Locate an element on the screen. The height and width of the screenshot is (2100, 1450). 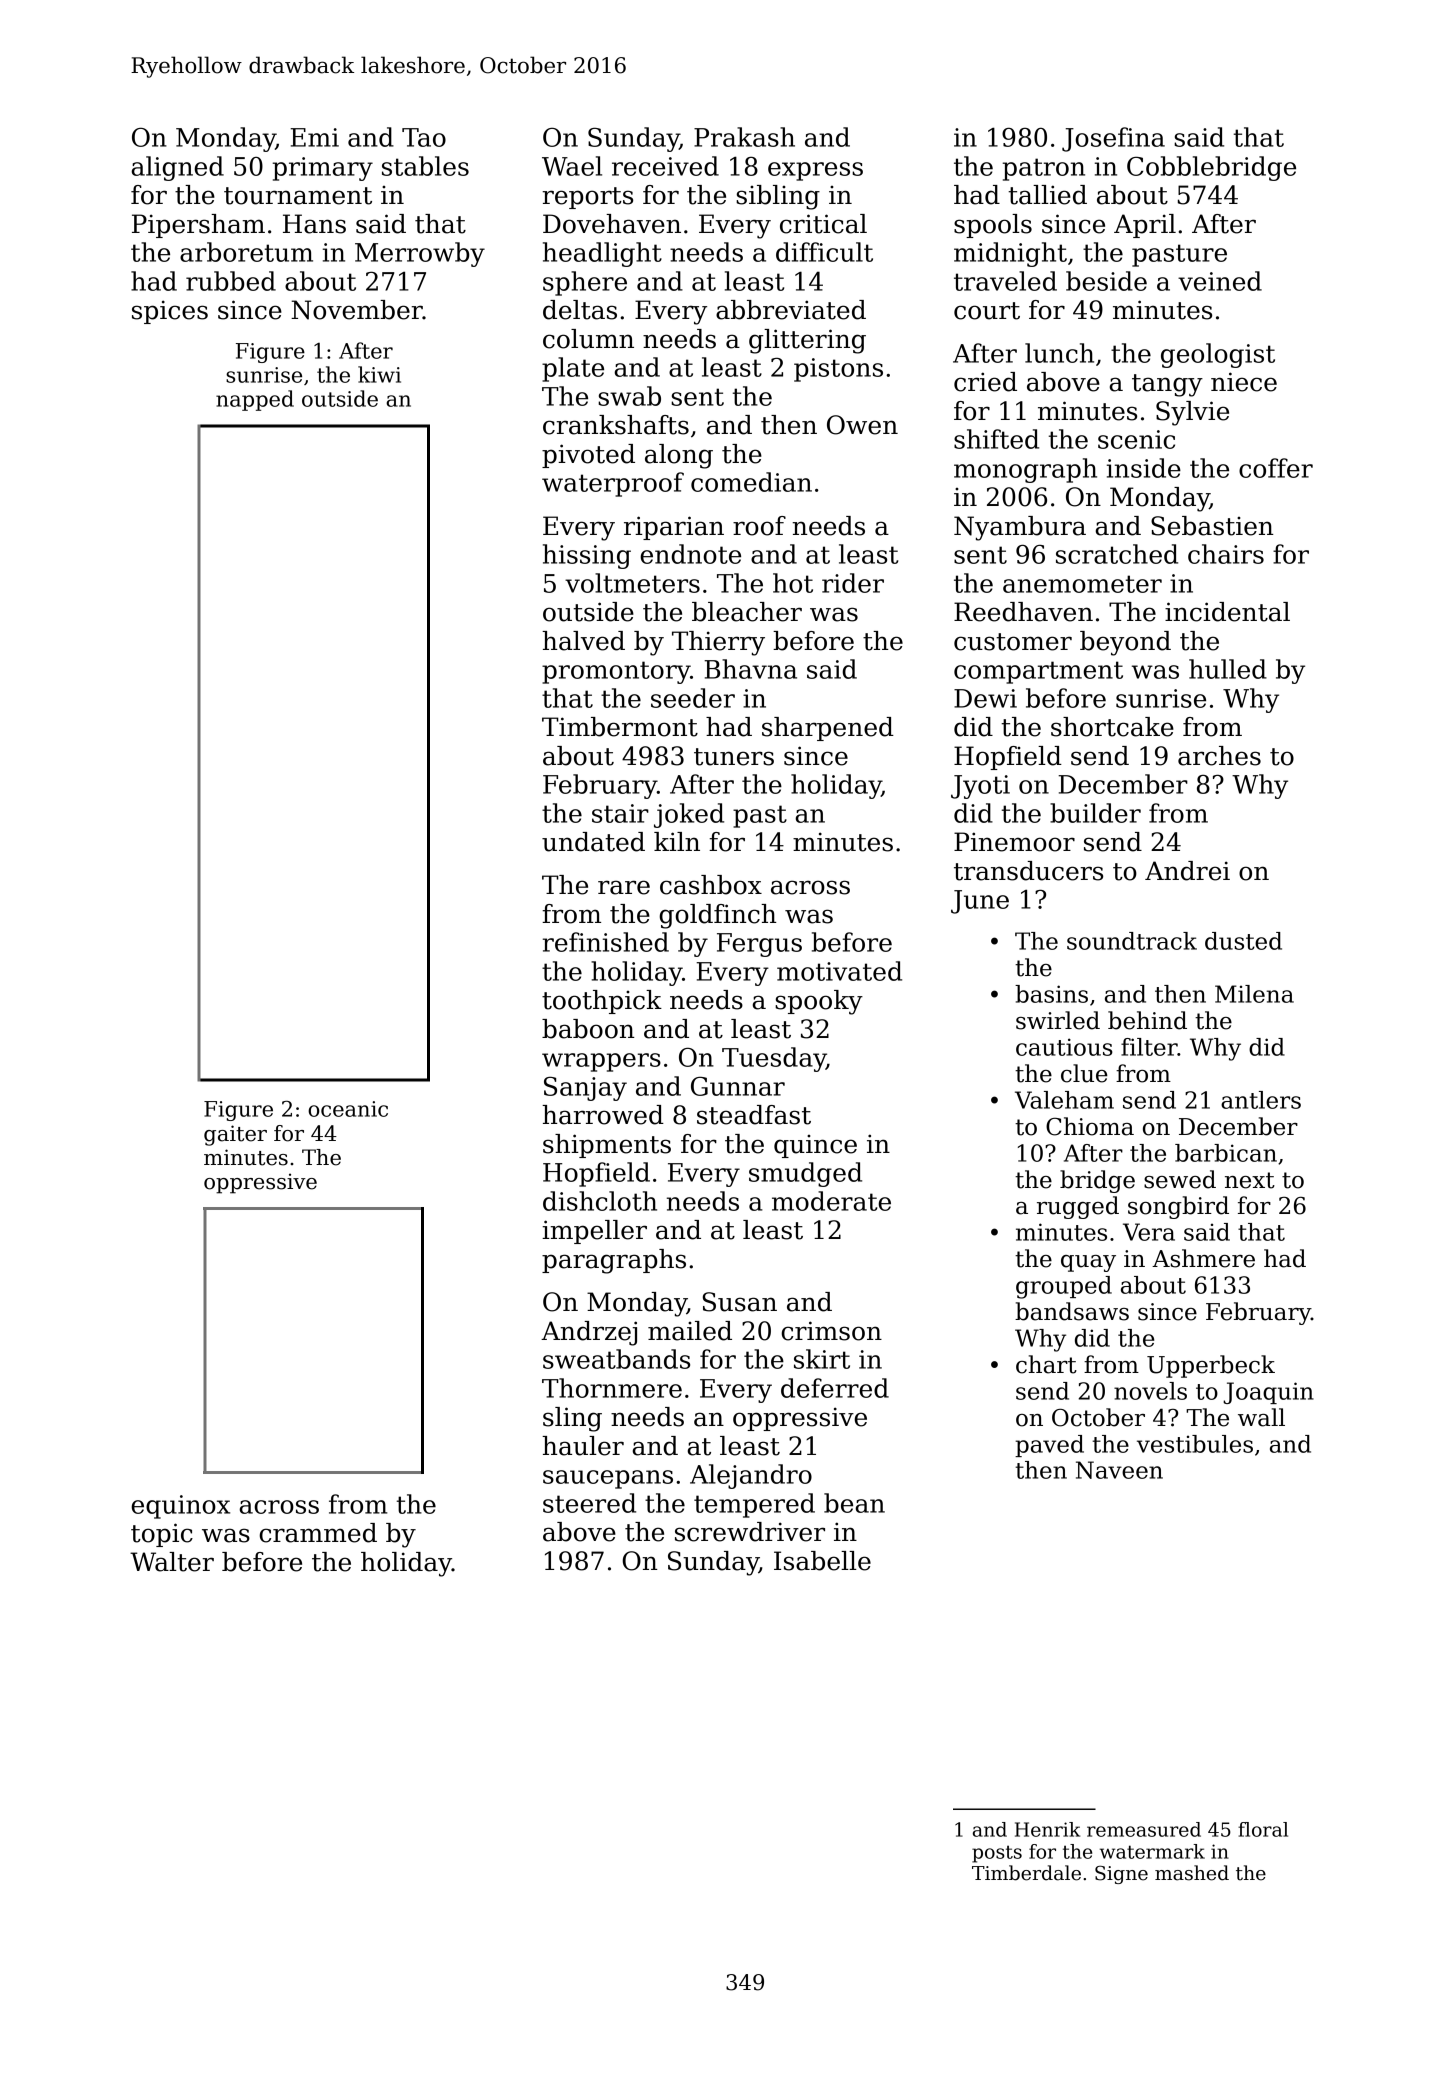
tuners is located at coordinates (734, 757).
